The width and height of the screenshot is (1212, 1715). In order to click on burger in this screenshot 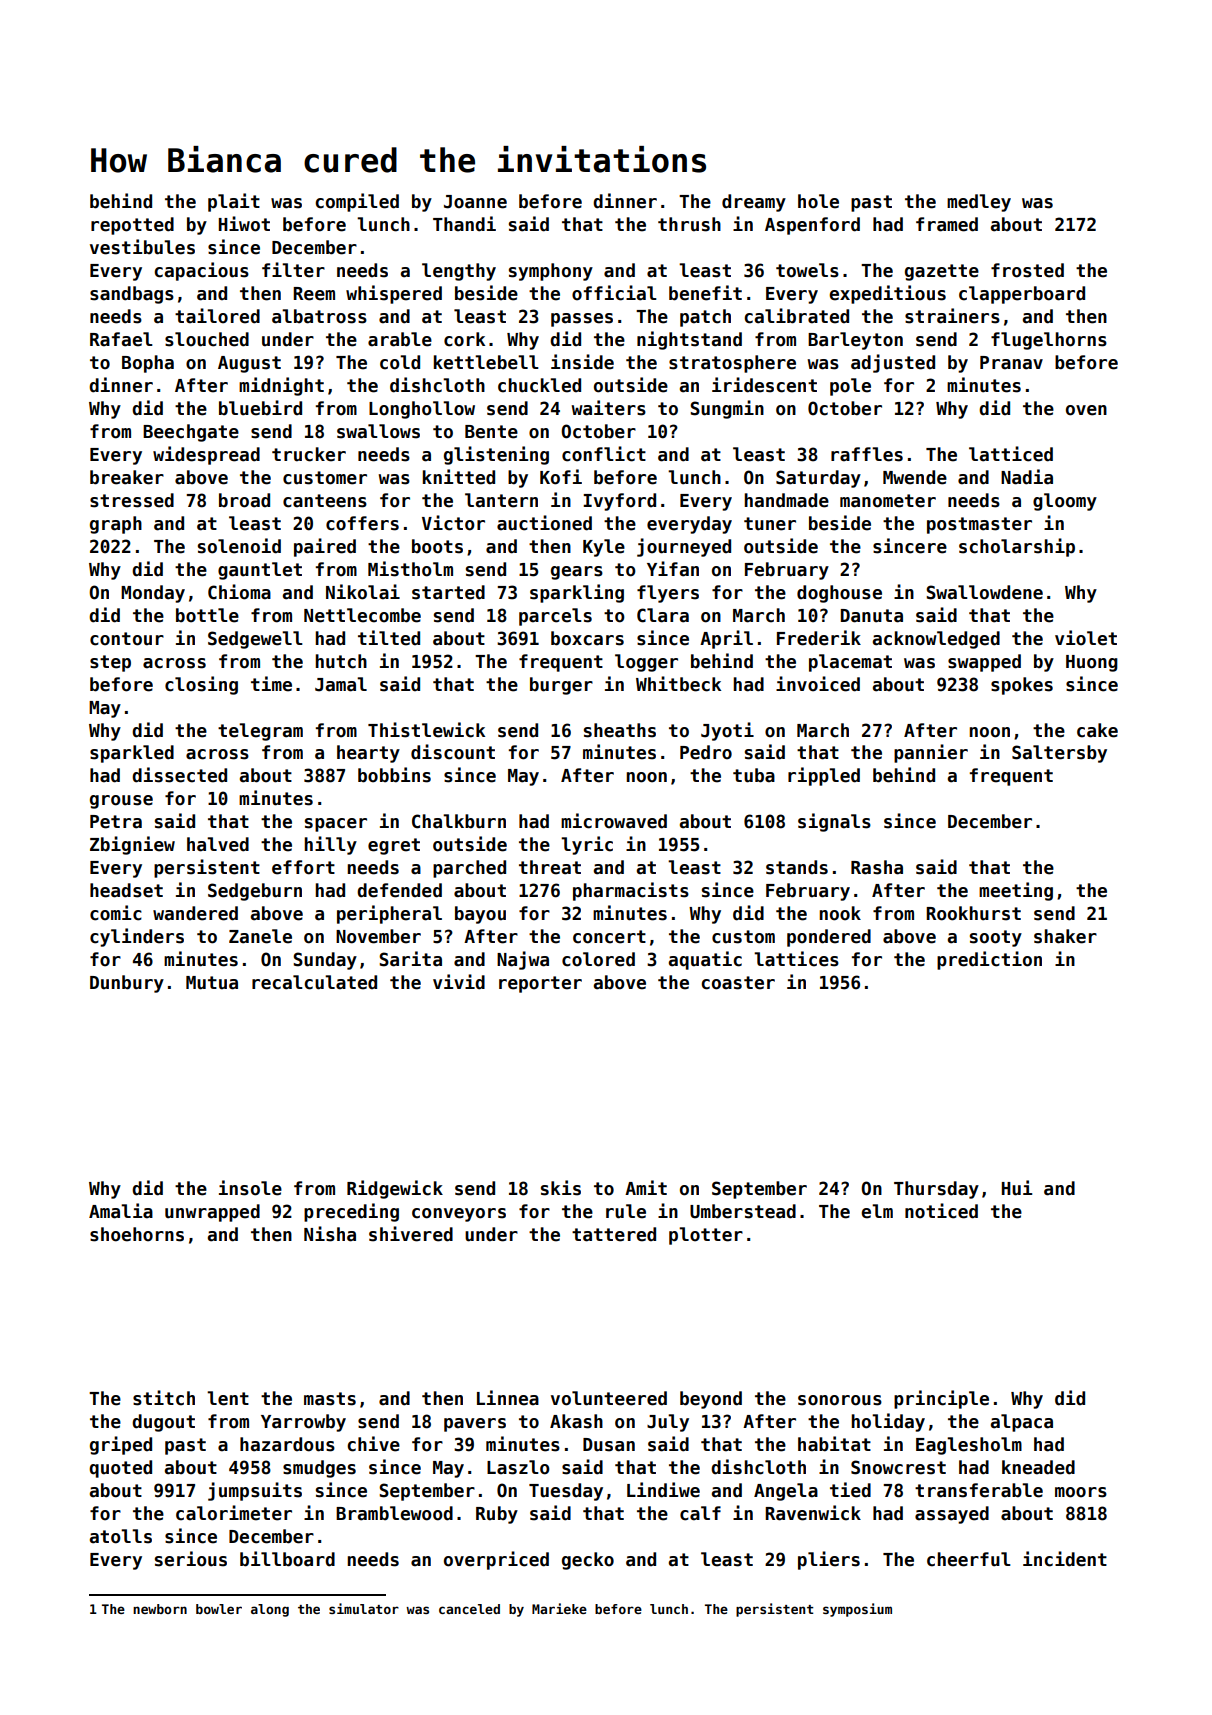, I will do `click(561, 686)`.
